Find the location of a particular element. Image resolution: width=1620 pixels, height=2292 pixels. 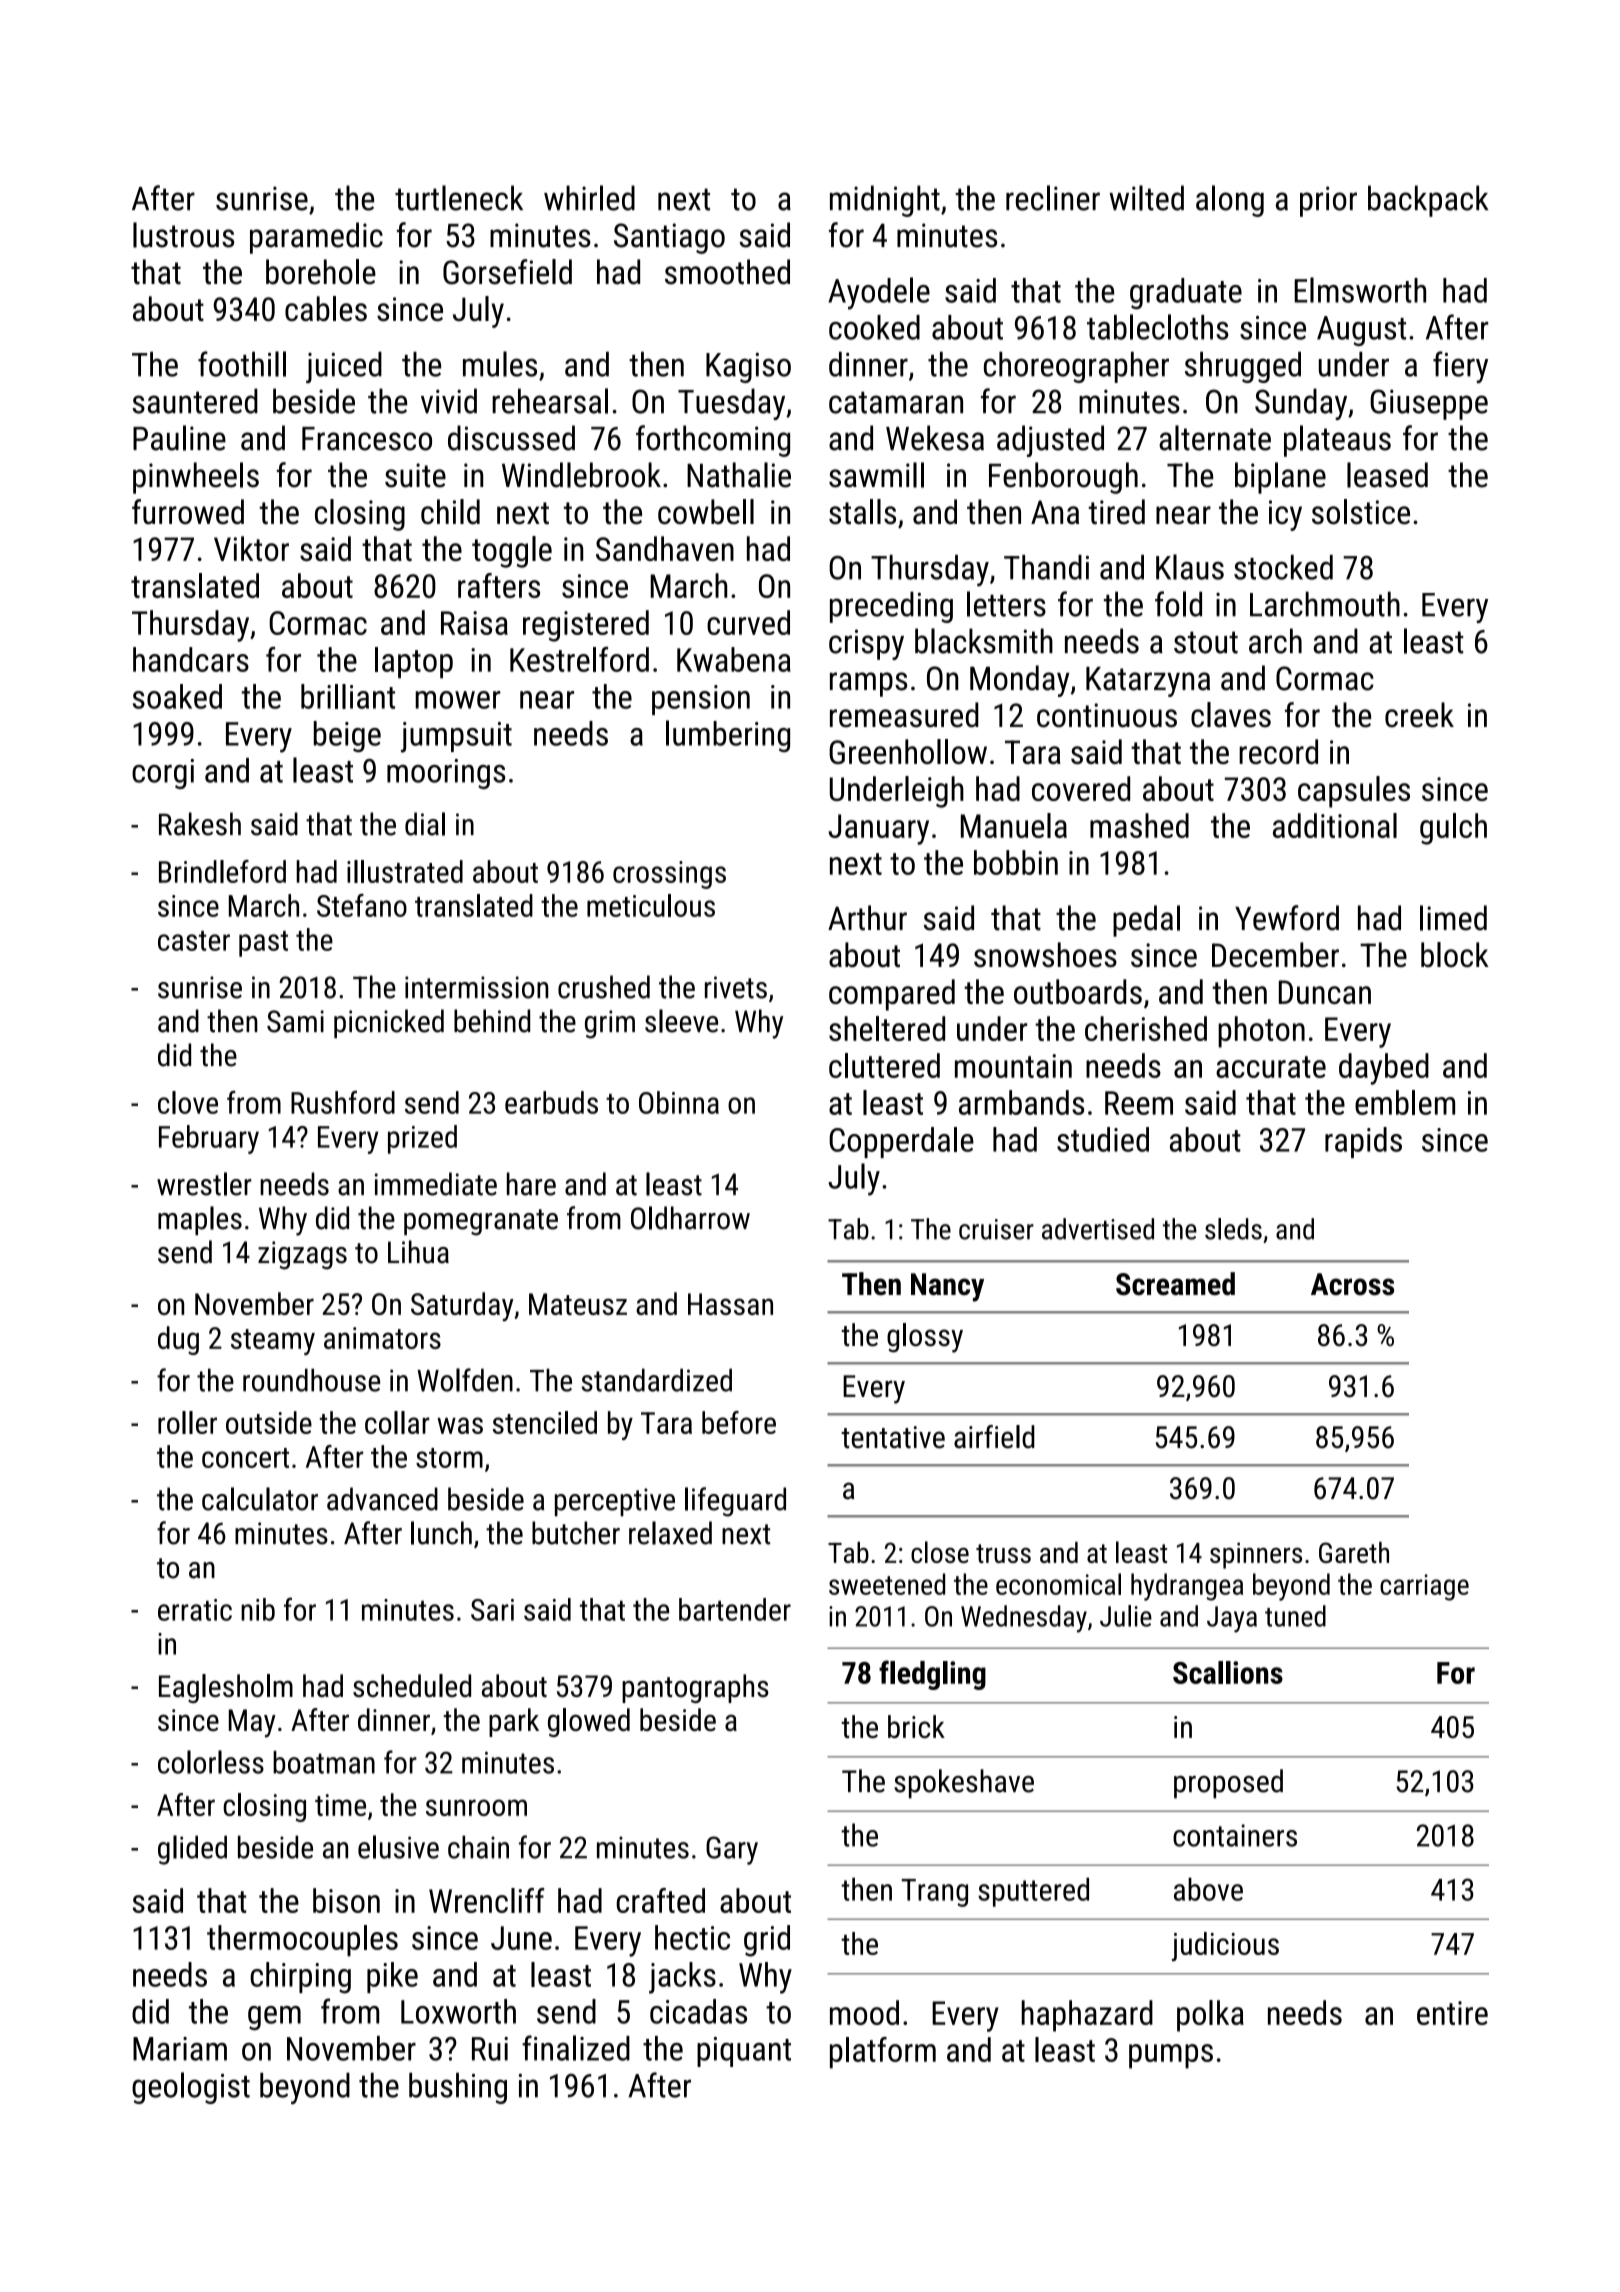

Nathalie is located at coordinates (739, 475).
